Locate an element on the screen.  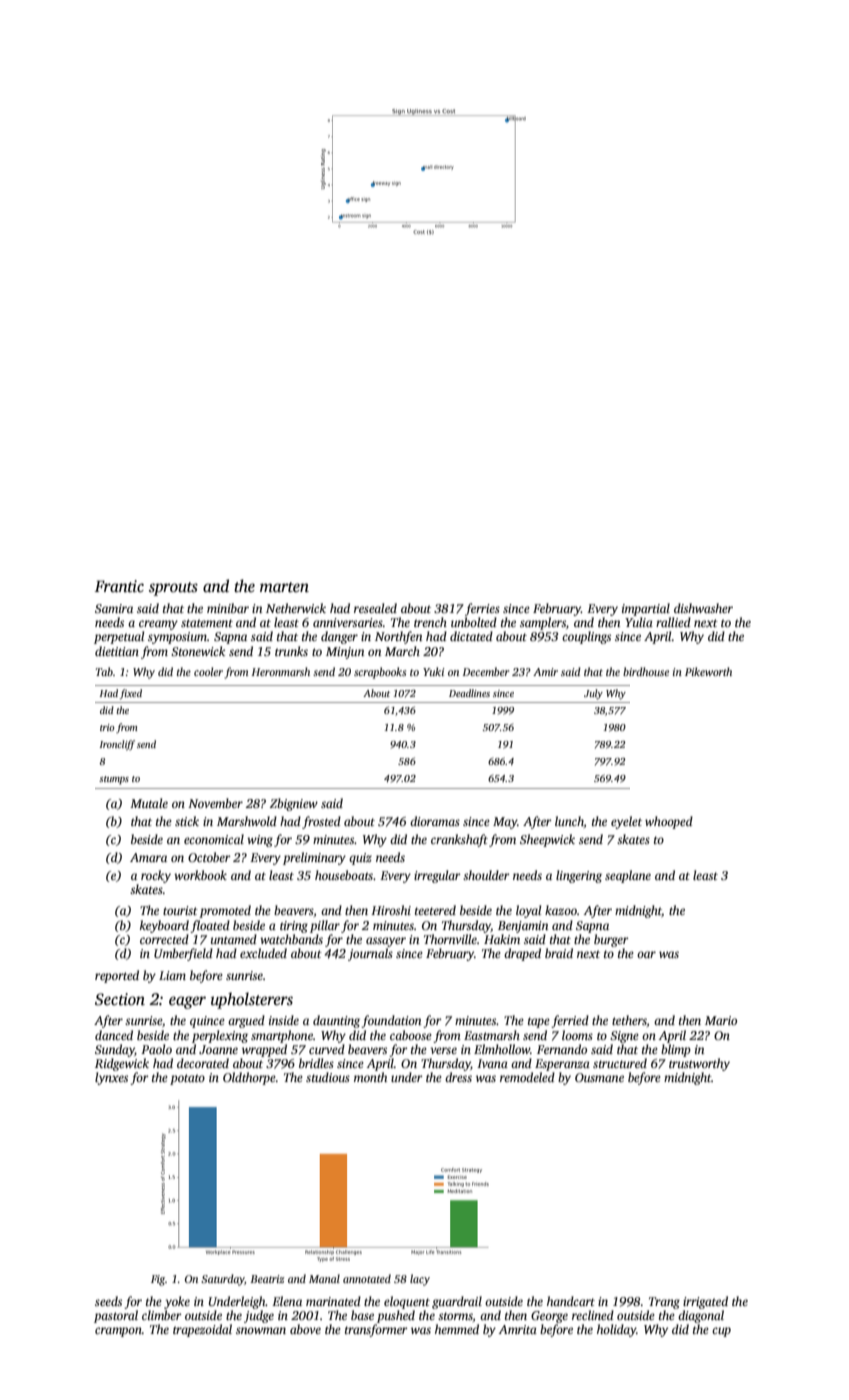
Manal is located at coordinates (324, 1278).
